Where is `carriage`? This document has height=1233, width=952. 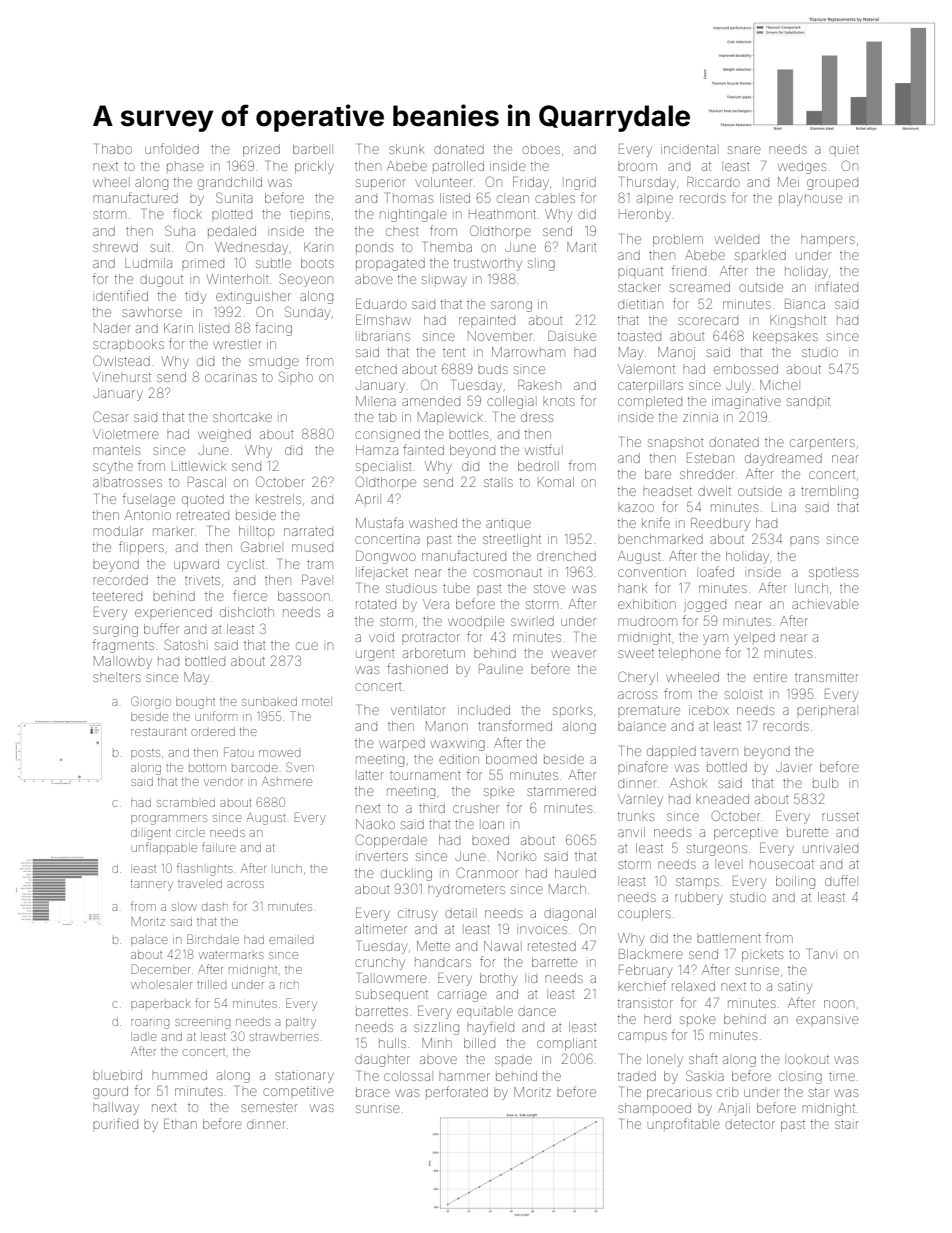 carriage is located at coordinates (462, 995).
